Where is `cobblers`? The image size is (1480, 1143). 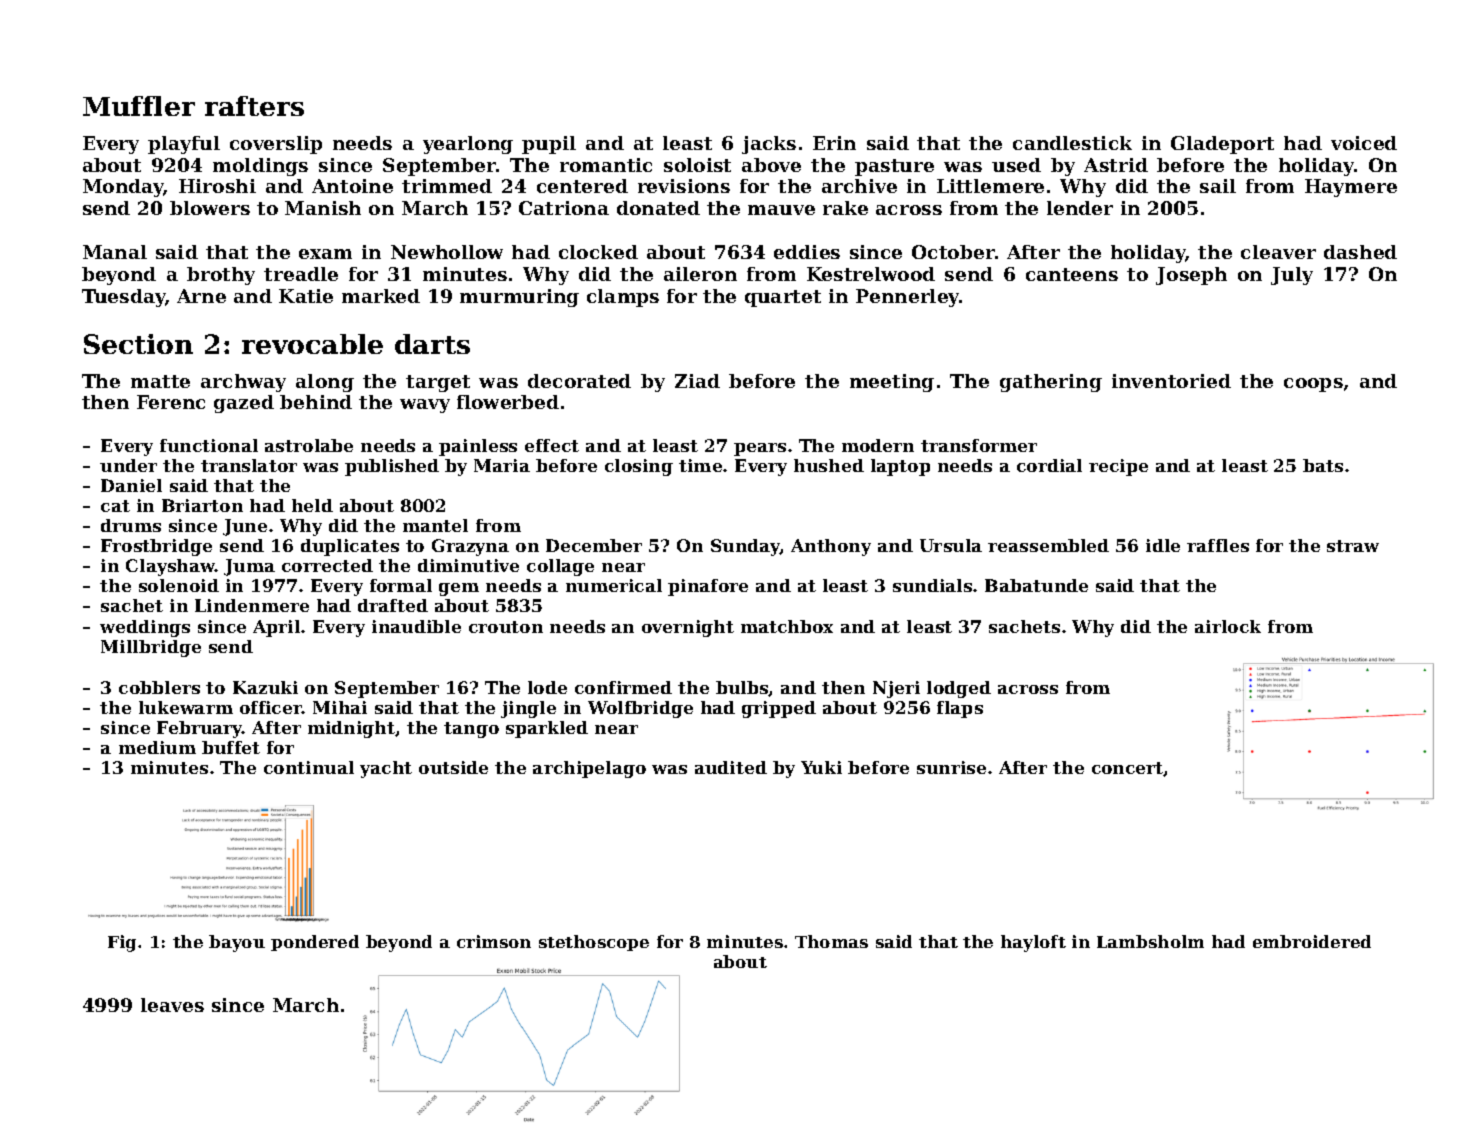 cobblers is located at coordinates (159, 687).
